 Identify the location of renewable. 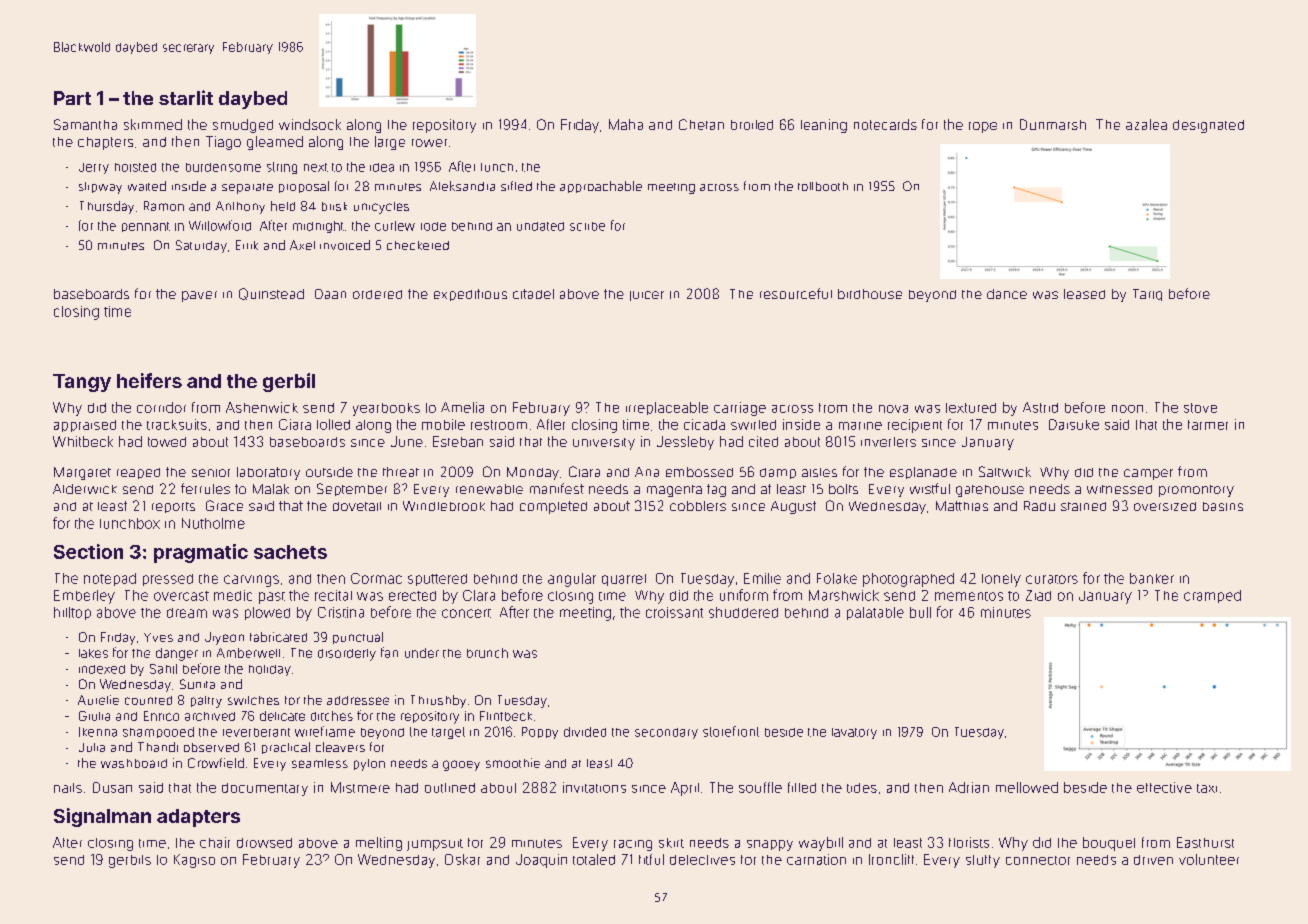
(489, 489).
